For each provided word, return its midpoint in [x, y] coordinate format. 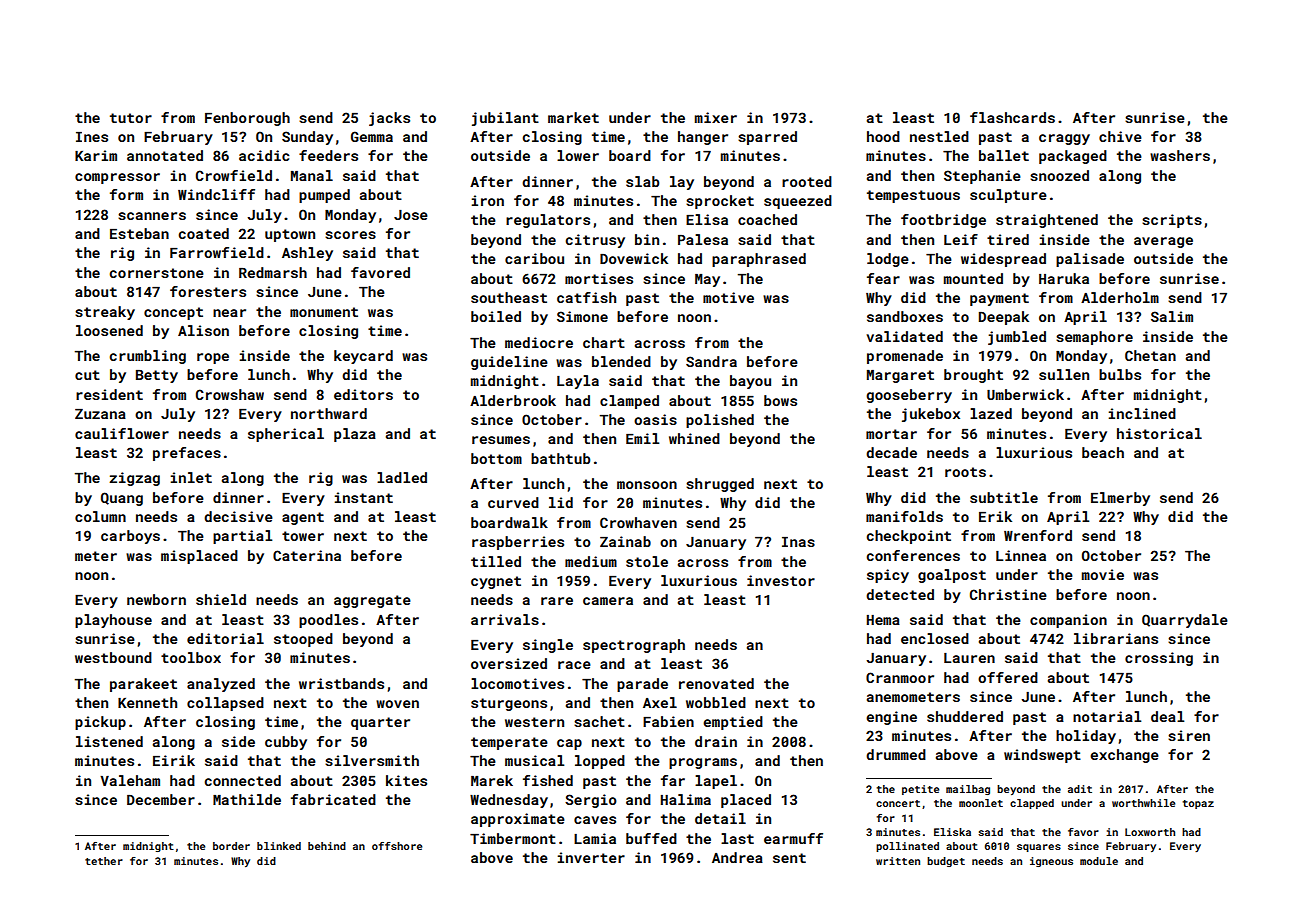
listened [109, 741]
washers [1180, 155]
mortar [891, 434]
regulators [548, 221]
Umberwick [1025, 394]
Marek [492, 780]
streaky [105, 313]
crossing [1159, 659]
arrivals [505, 619]
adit [1080, 789]
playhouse [113, 621]
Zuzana [100, 414]
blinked [279, 846]
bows [780, 400]
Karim [96, 155]
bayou [750, 382]
